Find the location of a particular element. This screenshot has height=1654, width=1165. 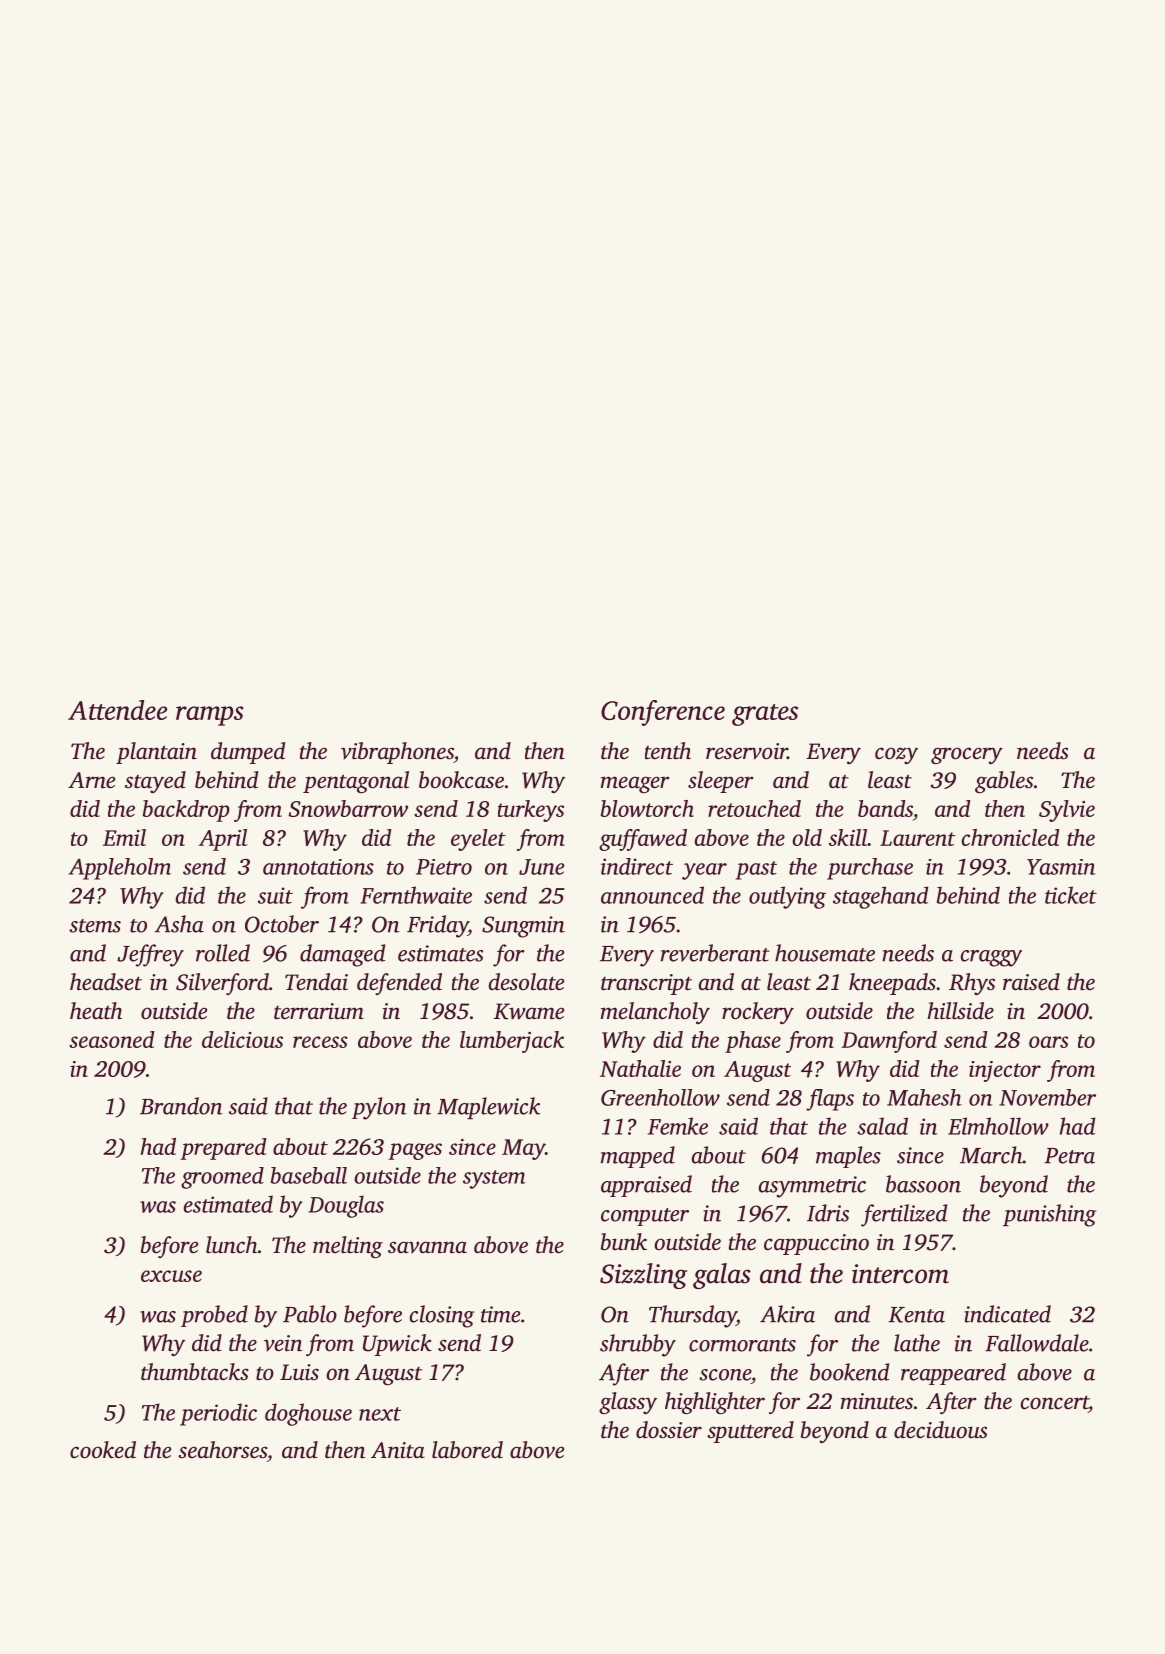

Yasmin is located at coordinates (1061, 867).
